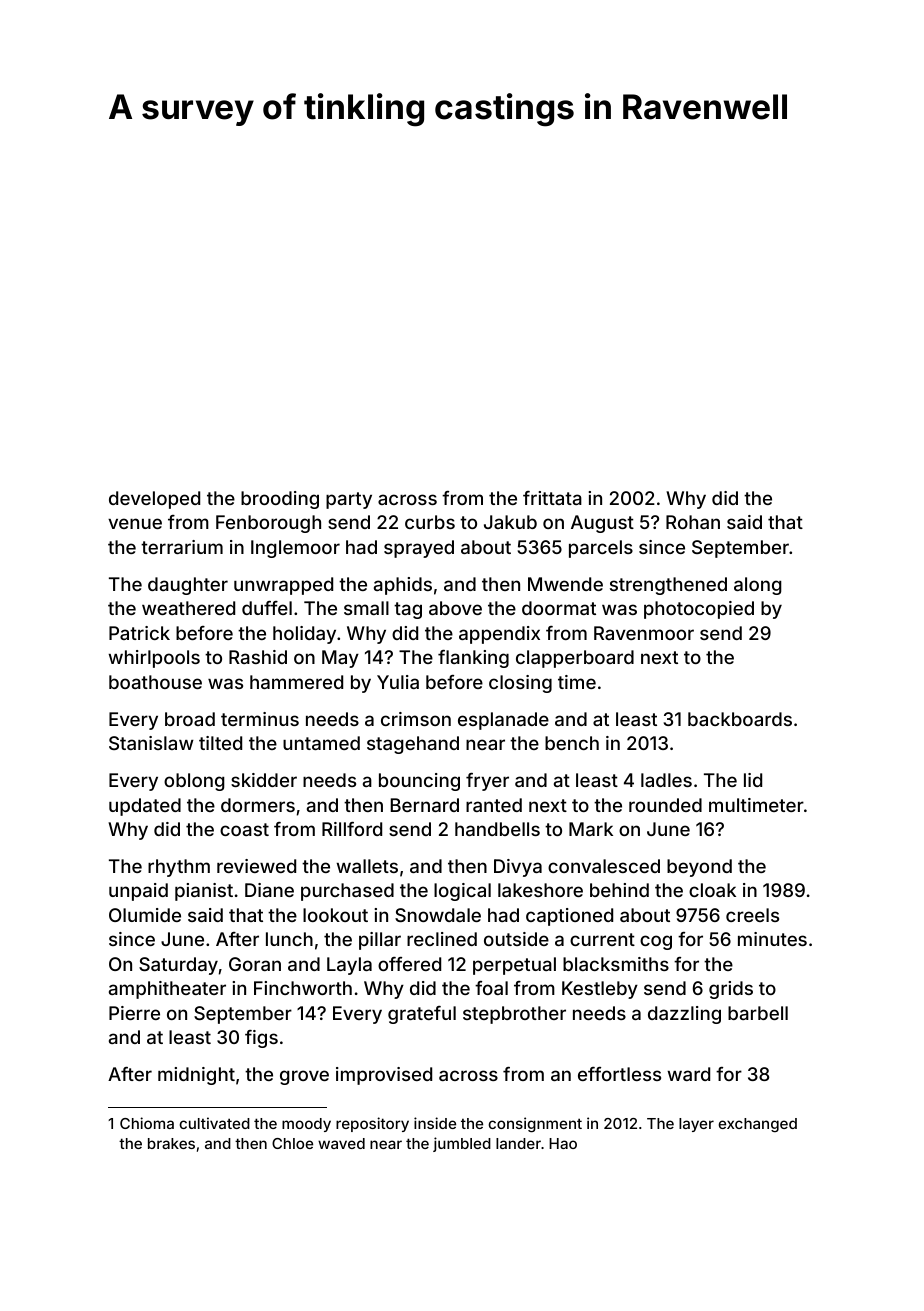  What do you see at coordinates (699, 868) in the screenshot?
I see `beyond` at bounding box center [699, 868].
